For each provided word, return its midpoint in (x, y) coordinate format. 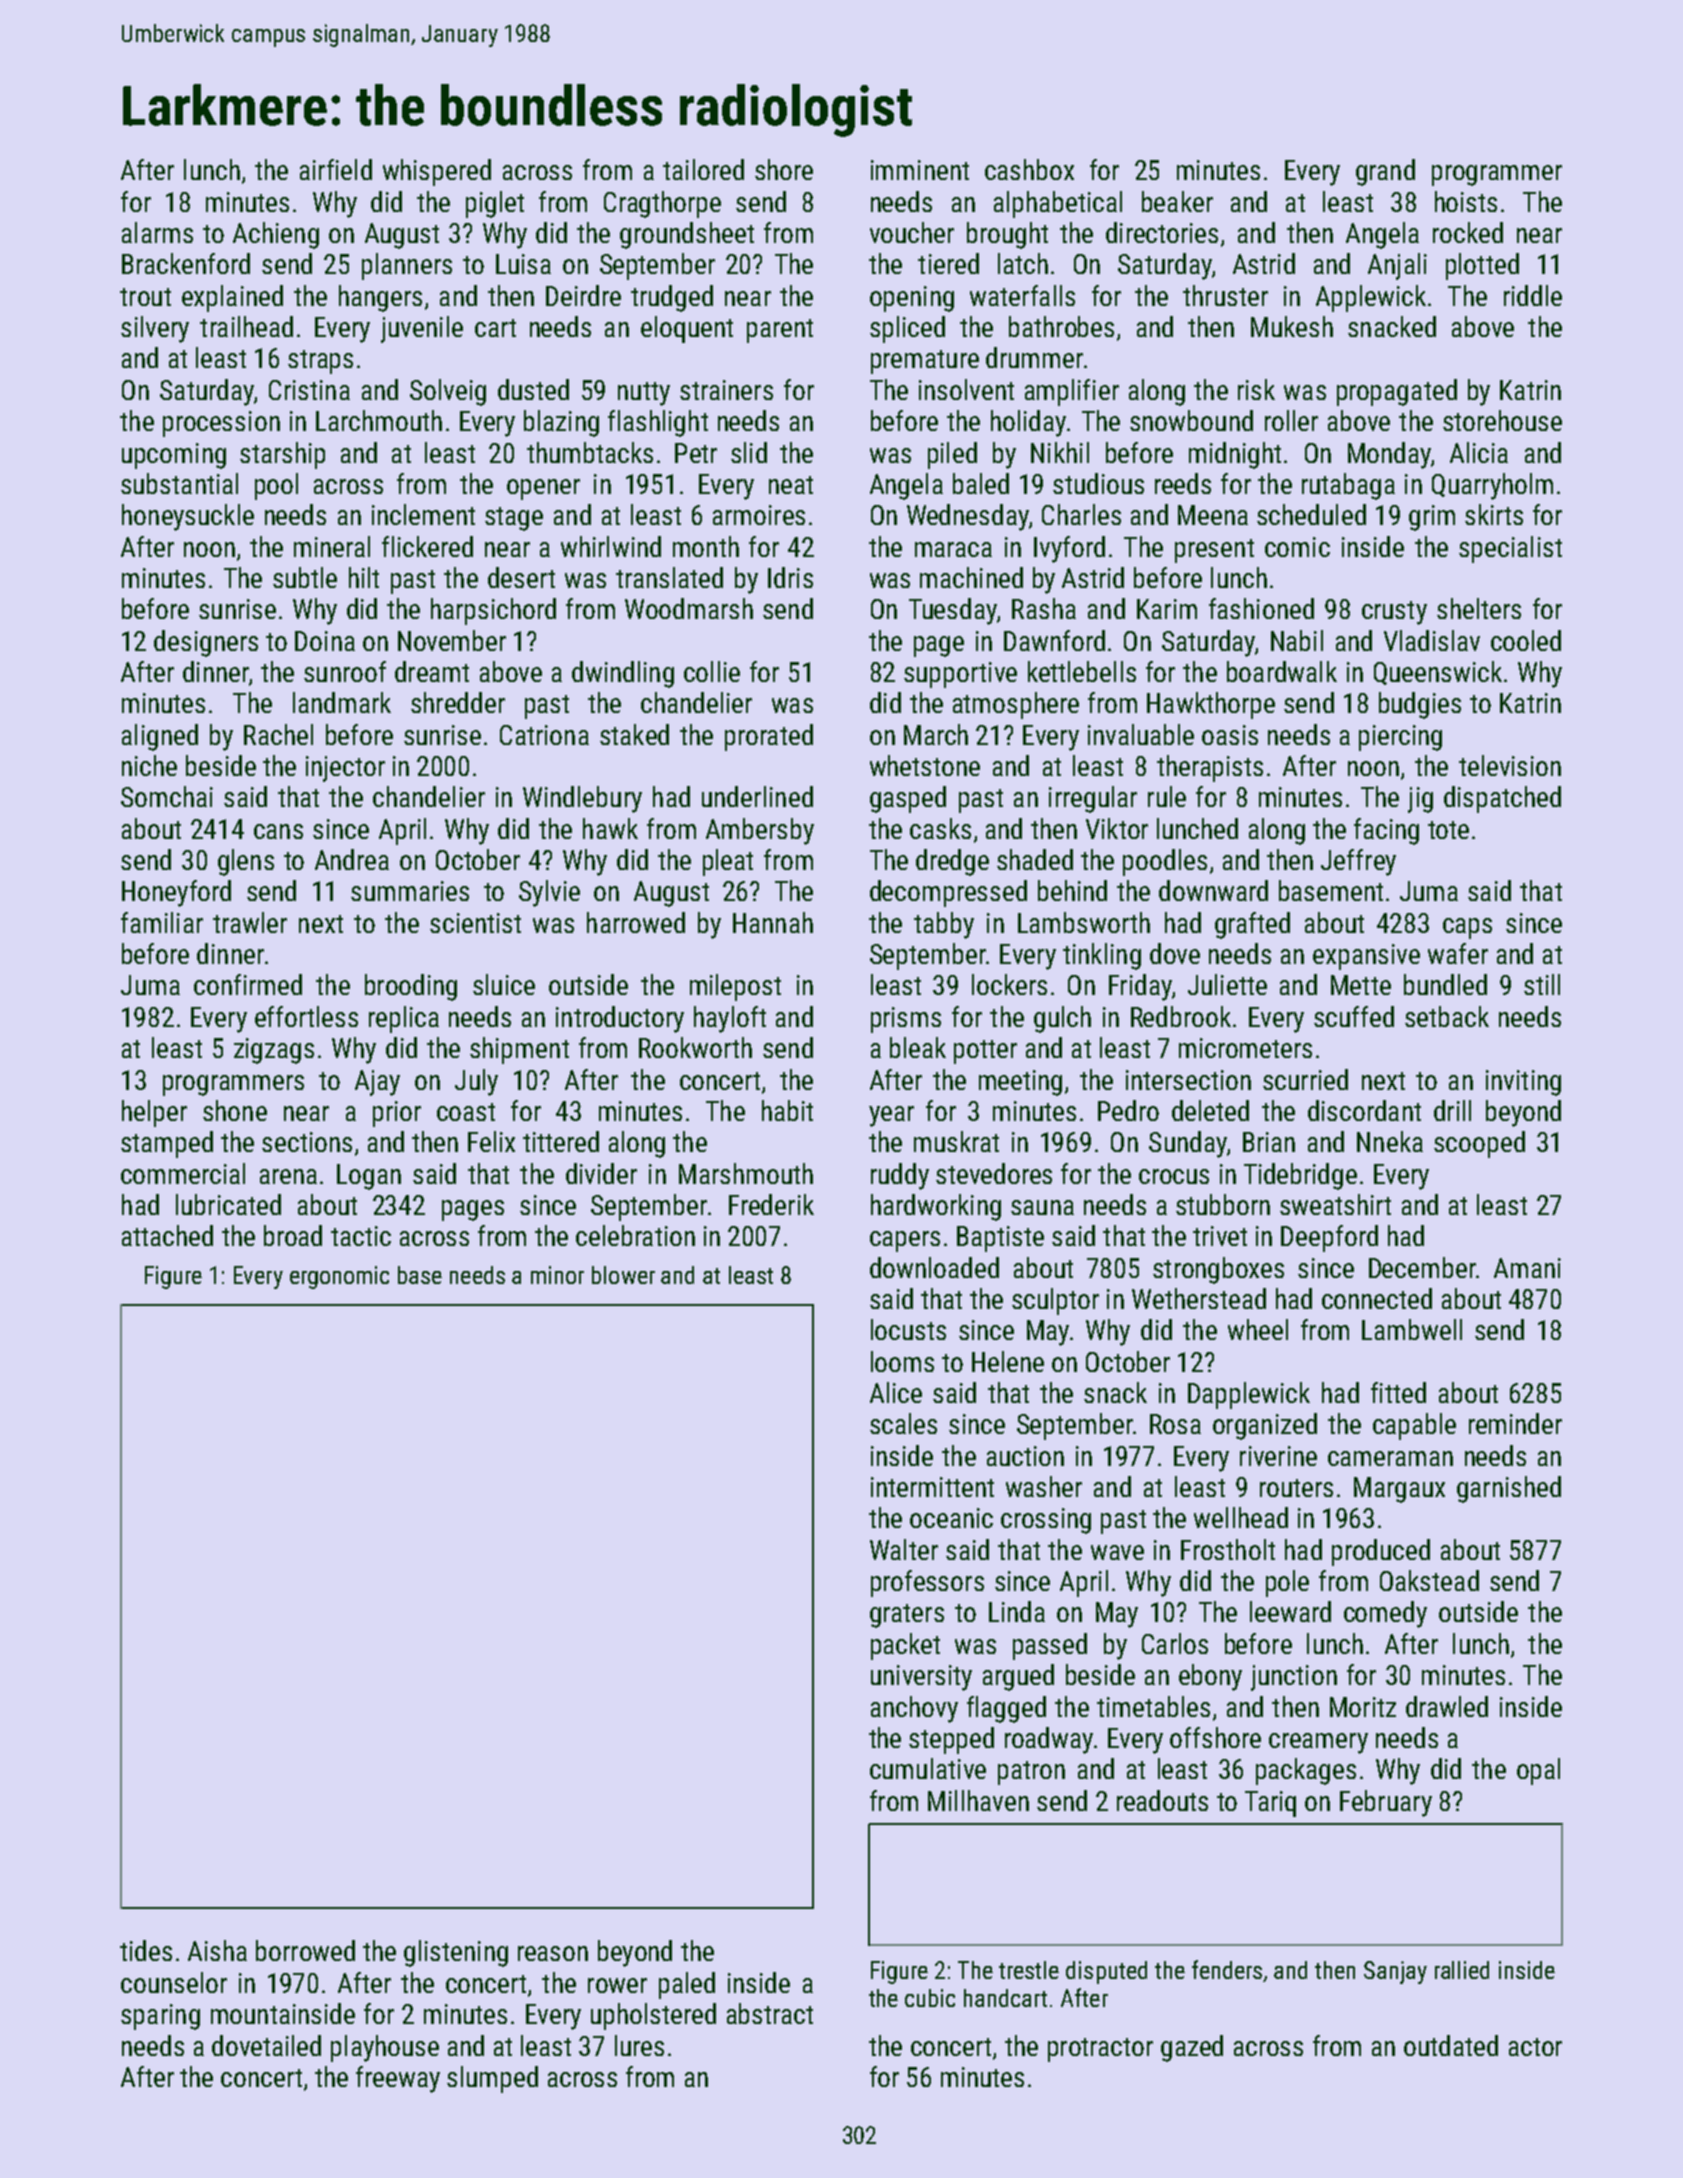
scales (903, 1423)
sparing (160, 2017)
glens (246, 862)
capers (905, 1241)
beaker (1177, 201)
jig (1420, 800)
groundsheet (687, 235)
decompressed (948, 893)
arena (288, 1176)
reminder (1515, 1423)
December (1422, 1267)
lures (639, 2045)
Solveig (448, 392)
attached (167, 1235)
